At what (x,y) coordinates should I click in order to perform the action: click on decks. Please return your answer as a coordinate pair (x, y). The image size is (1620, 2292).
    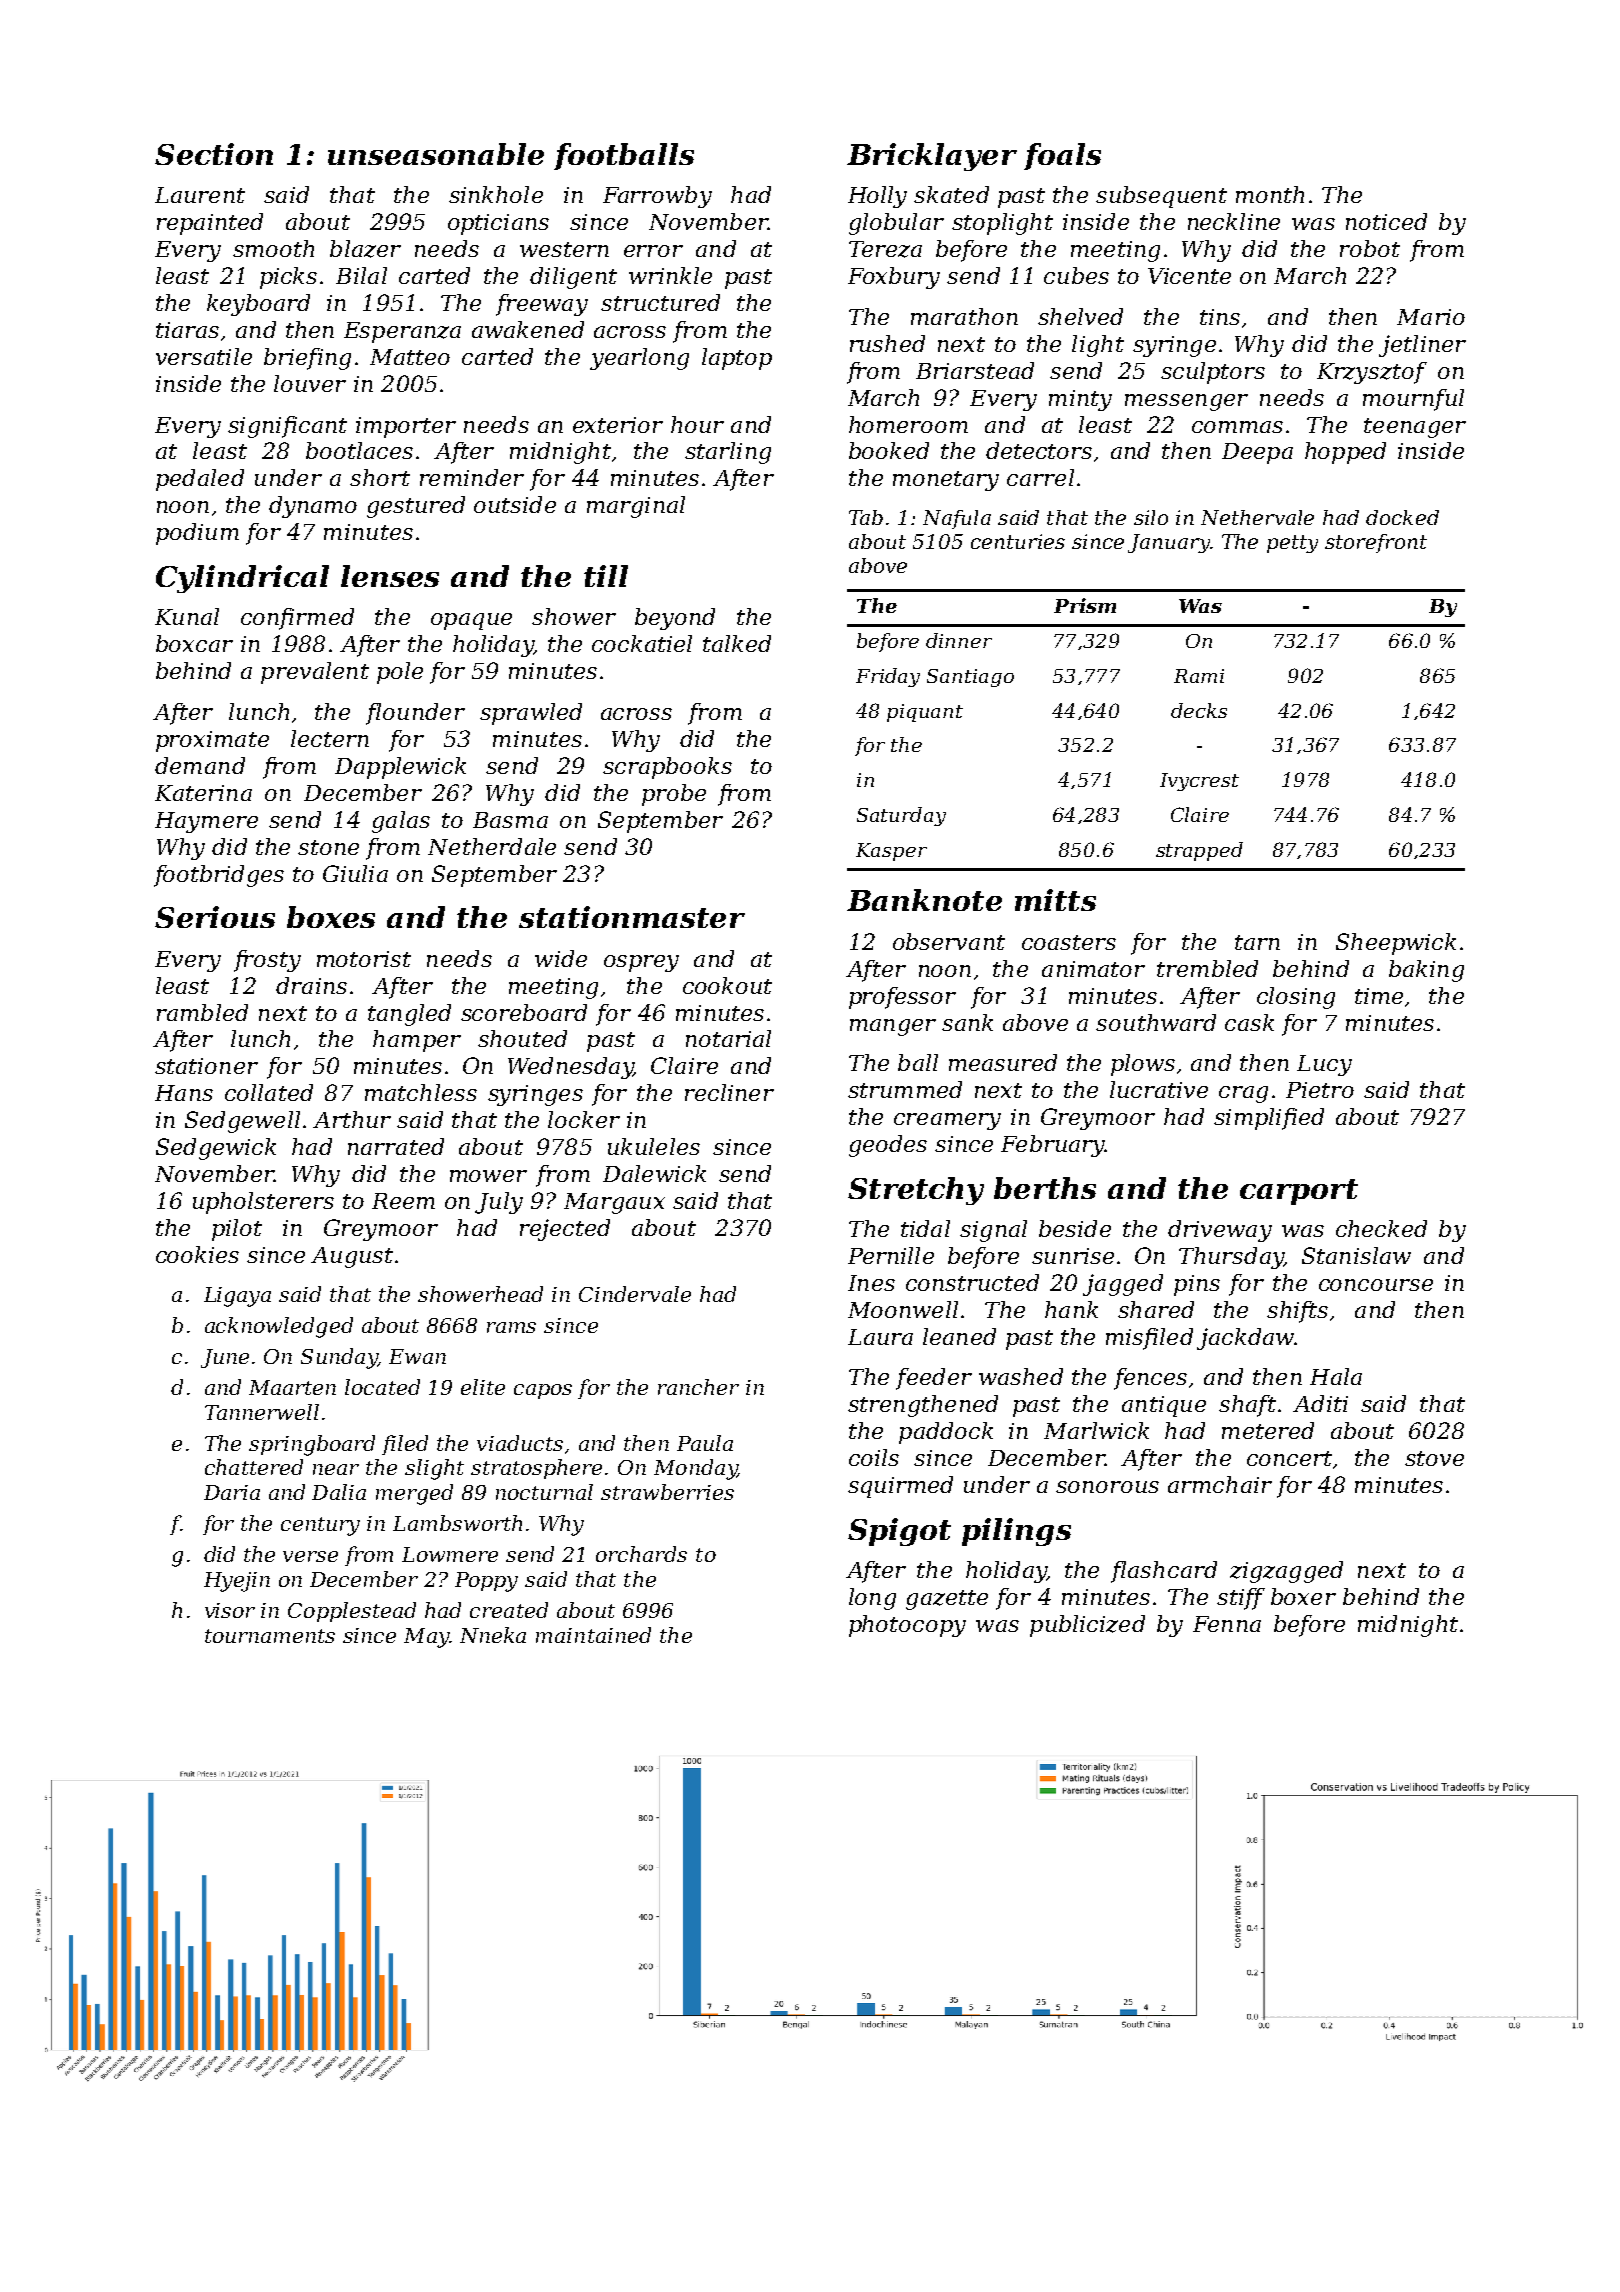
    Looking at the image, I should click on (1199, 710).
